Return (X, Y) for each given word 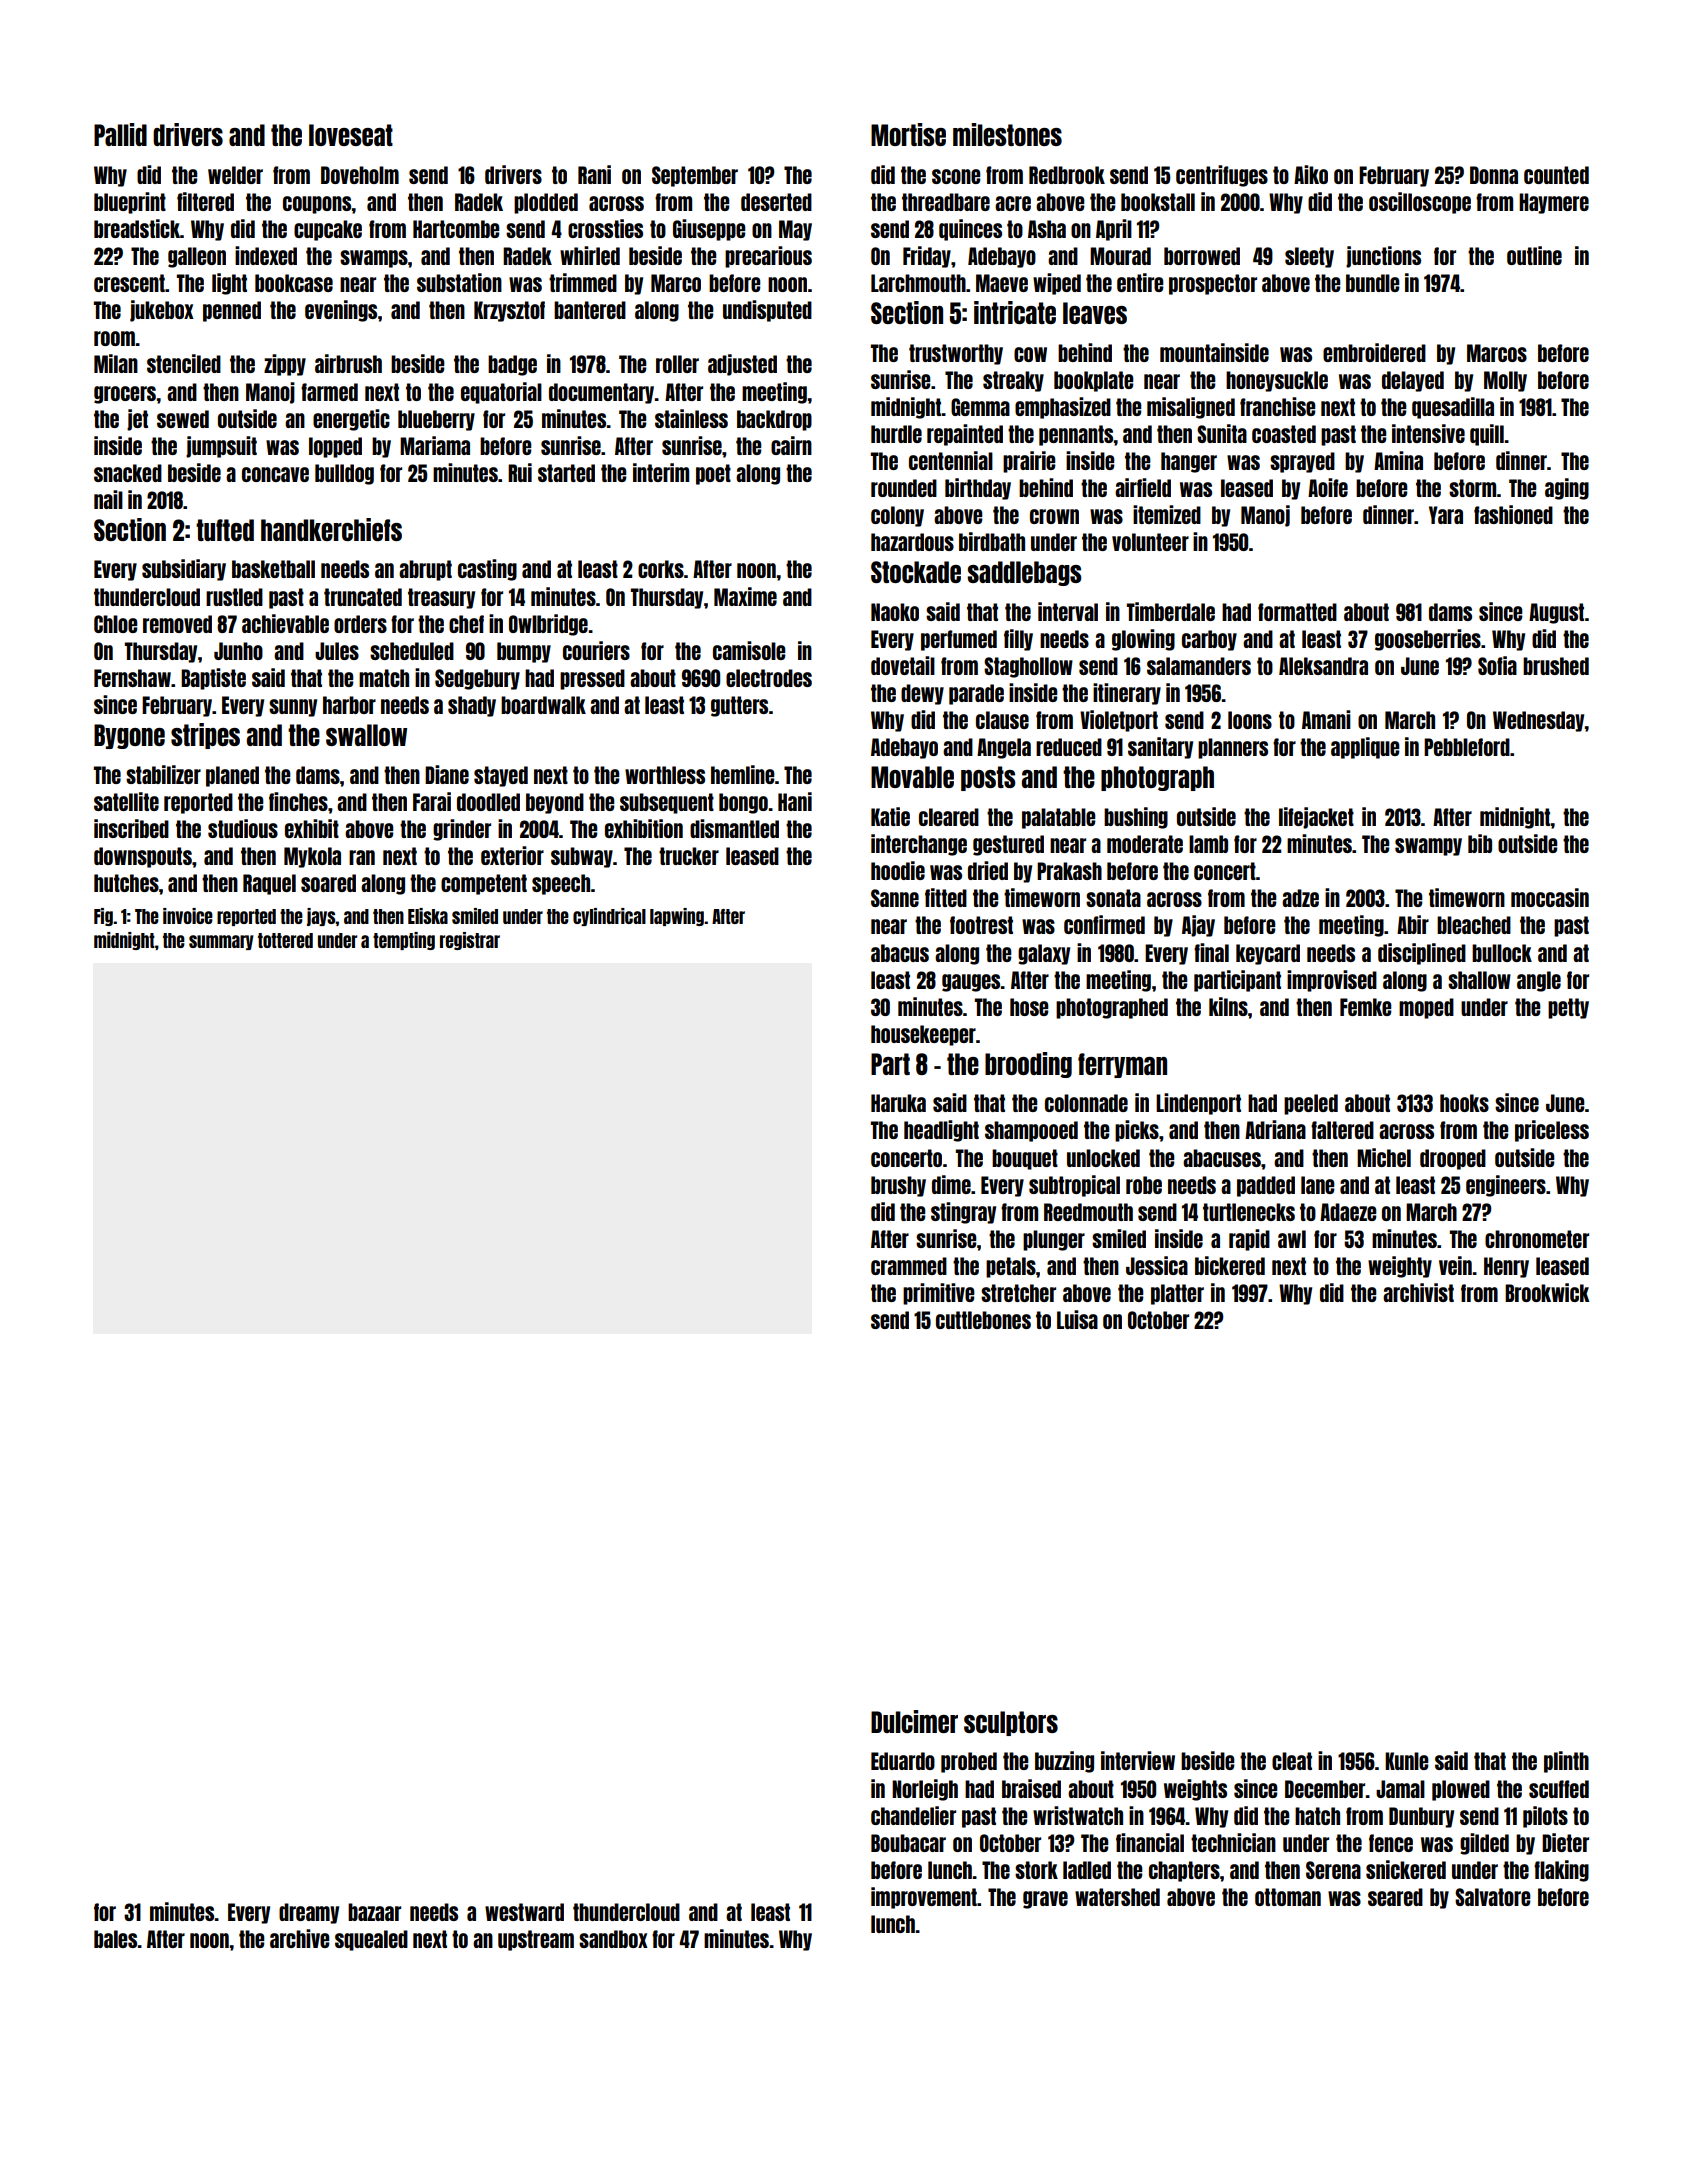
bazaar (374, 1912)
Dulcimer (914, 1721)
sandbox (613, 1939)
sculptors (1011, 1723)
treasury (441, 598)
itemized (1167, 514)
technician (1233, 1842)
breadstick (137, 228)
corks (661, 569)
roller (677, 364)
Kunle (1407, 1761)
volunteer (1150, 542)
